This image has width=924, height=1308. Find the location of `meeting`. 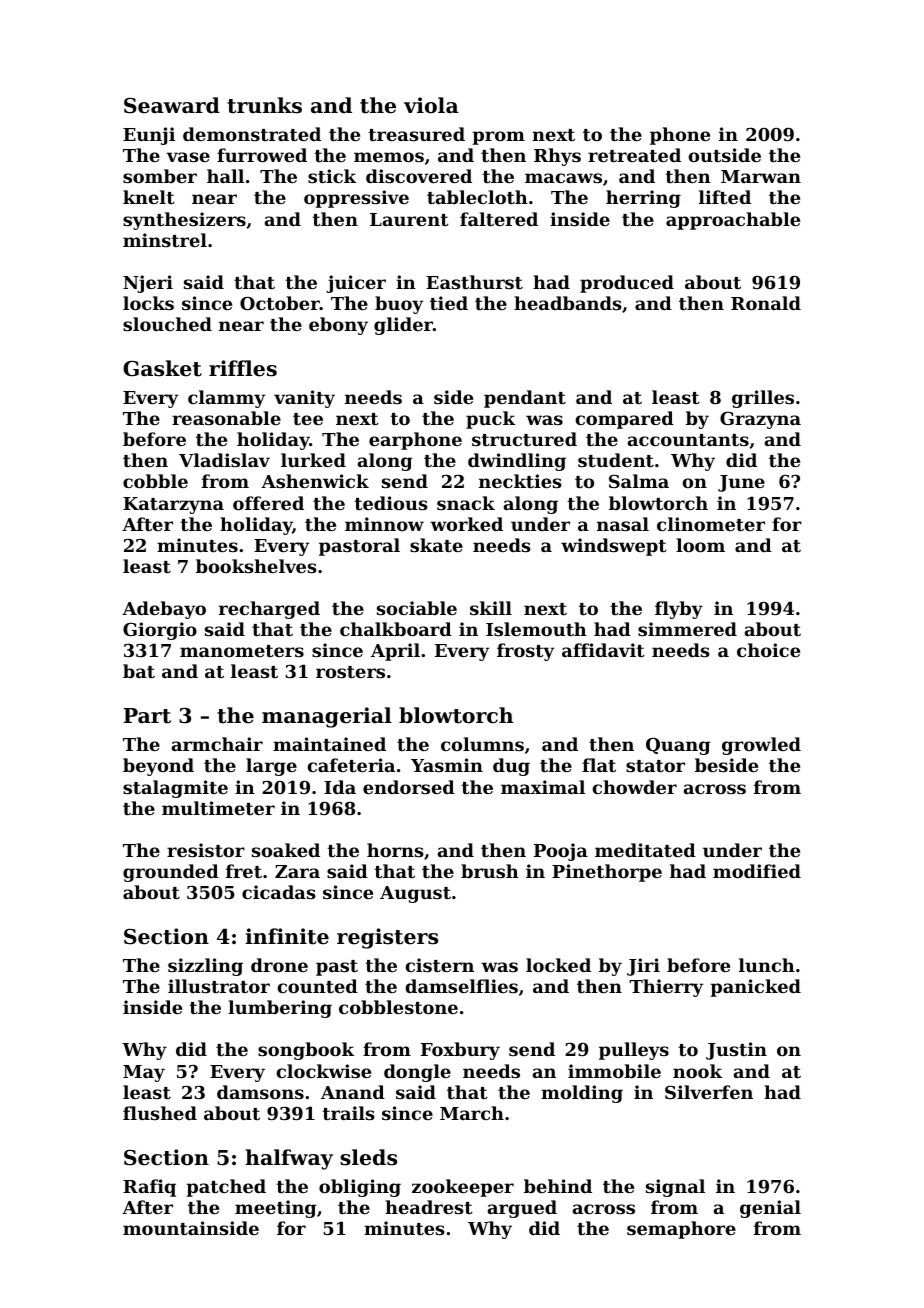

meeting is located at coordinates (276, 1209).
